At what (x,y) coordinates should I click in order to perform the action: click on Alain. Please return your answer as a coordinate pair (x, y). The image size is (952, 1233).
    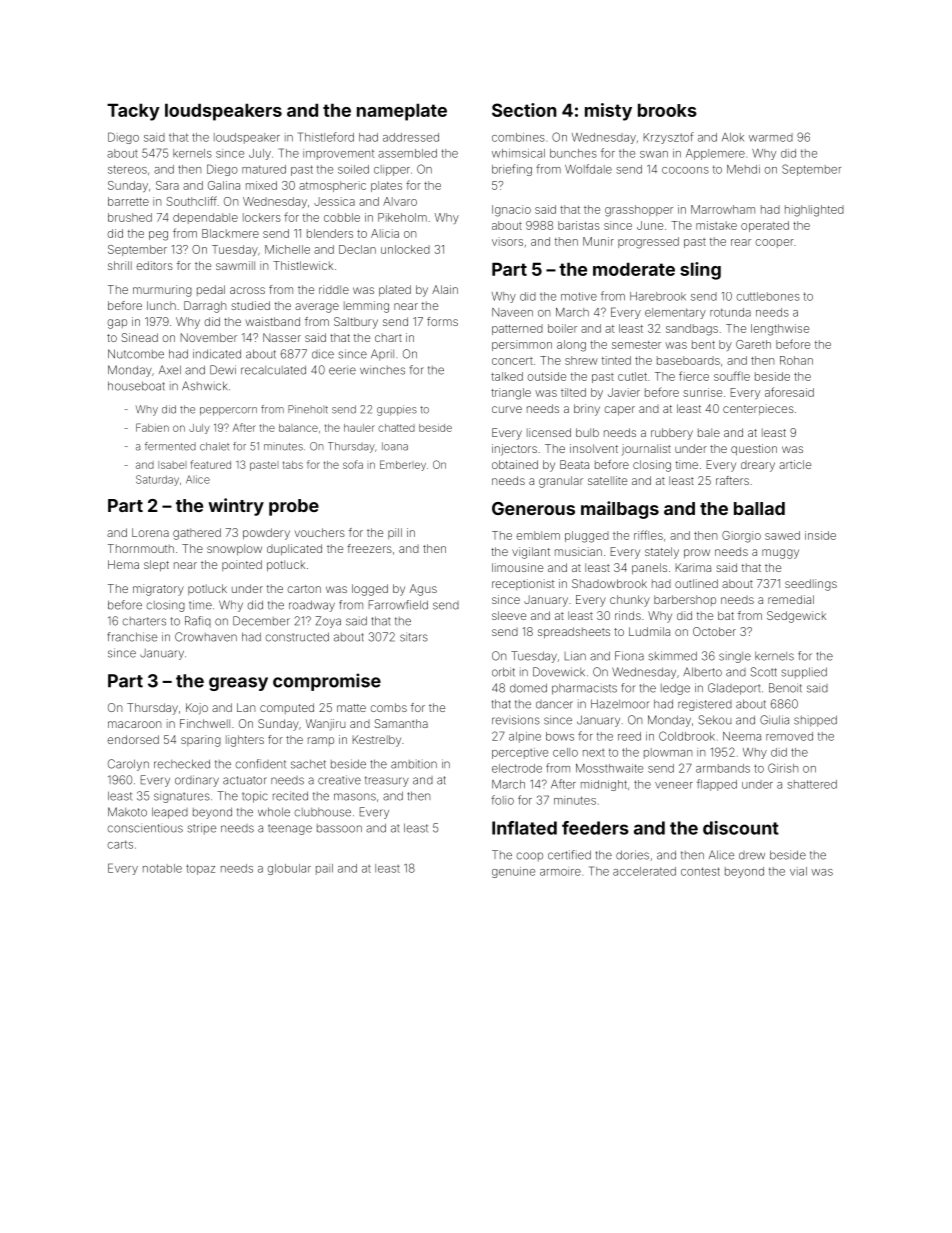
    Looking at the image, I should click on (445, 289).
